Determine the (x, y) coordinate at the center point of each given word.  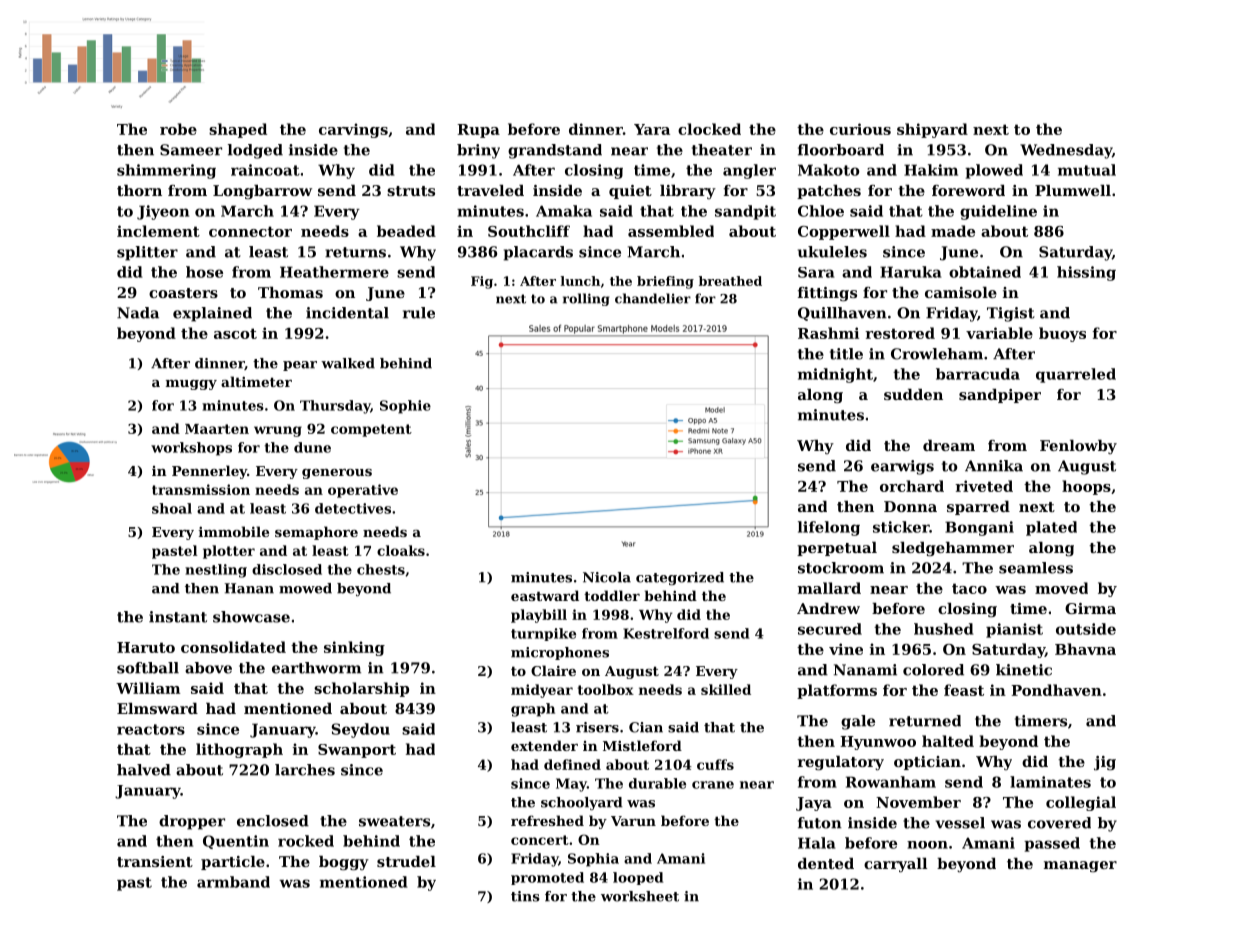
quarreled (1076, 375)
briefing (665, 282)
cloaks (401, 550)
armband (233, 882)
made (953, 231)
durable (657, 783)
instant (178, 617)
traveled (490, 190)
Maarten (217, 429)
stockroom (841, 568)
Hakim (931, 170)
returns (355, 252)
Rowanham (891, 782)
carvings (353, 130)
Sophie (405, 407)
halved (144, 770)
